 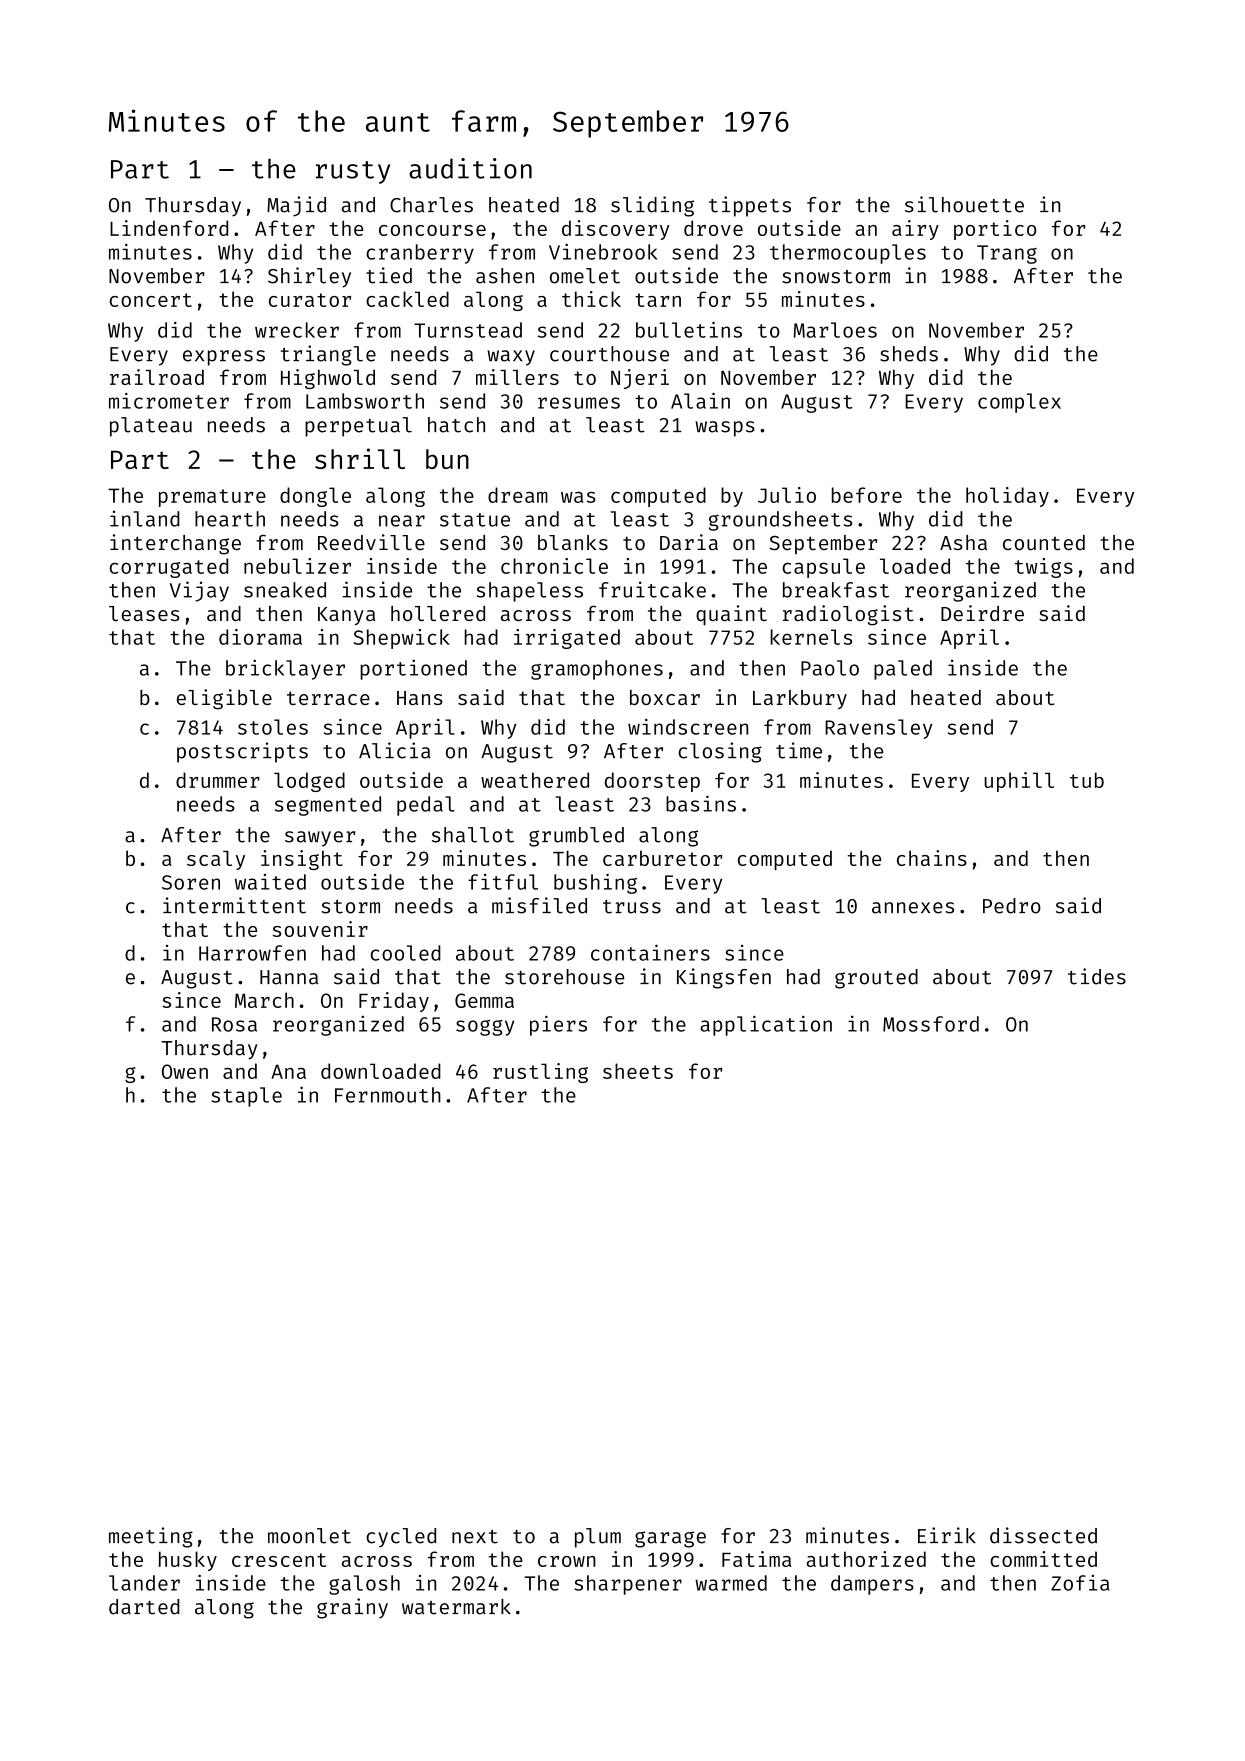 I want to click on carburetor, so click(x=662, y=858).
